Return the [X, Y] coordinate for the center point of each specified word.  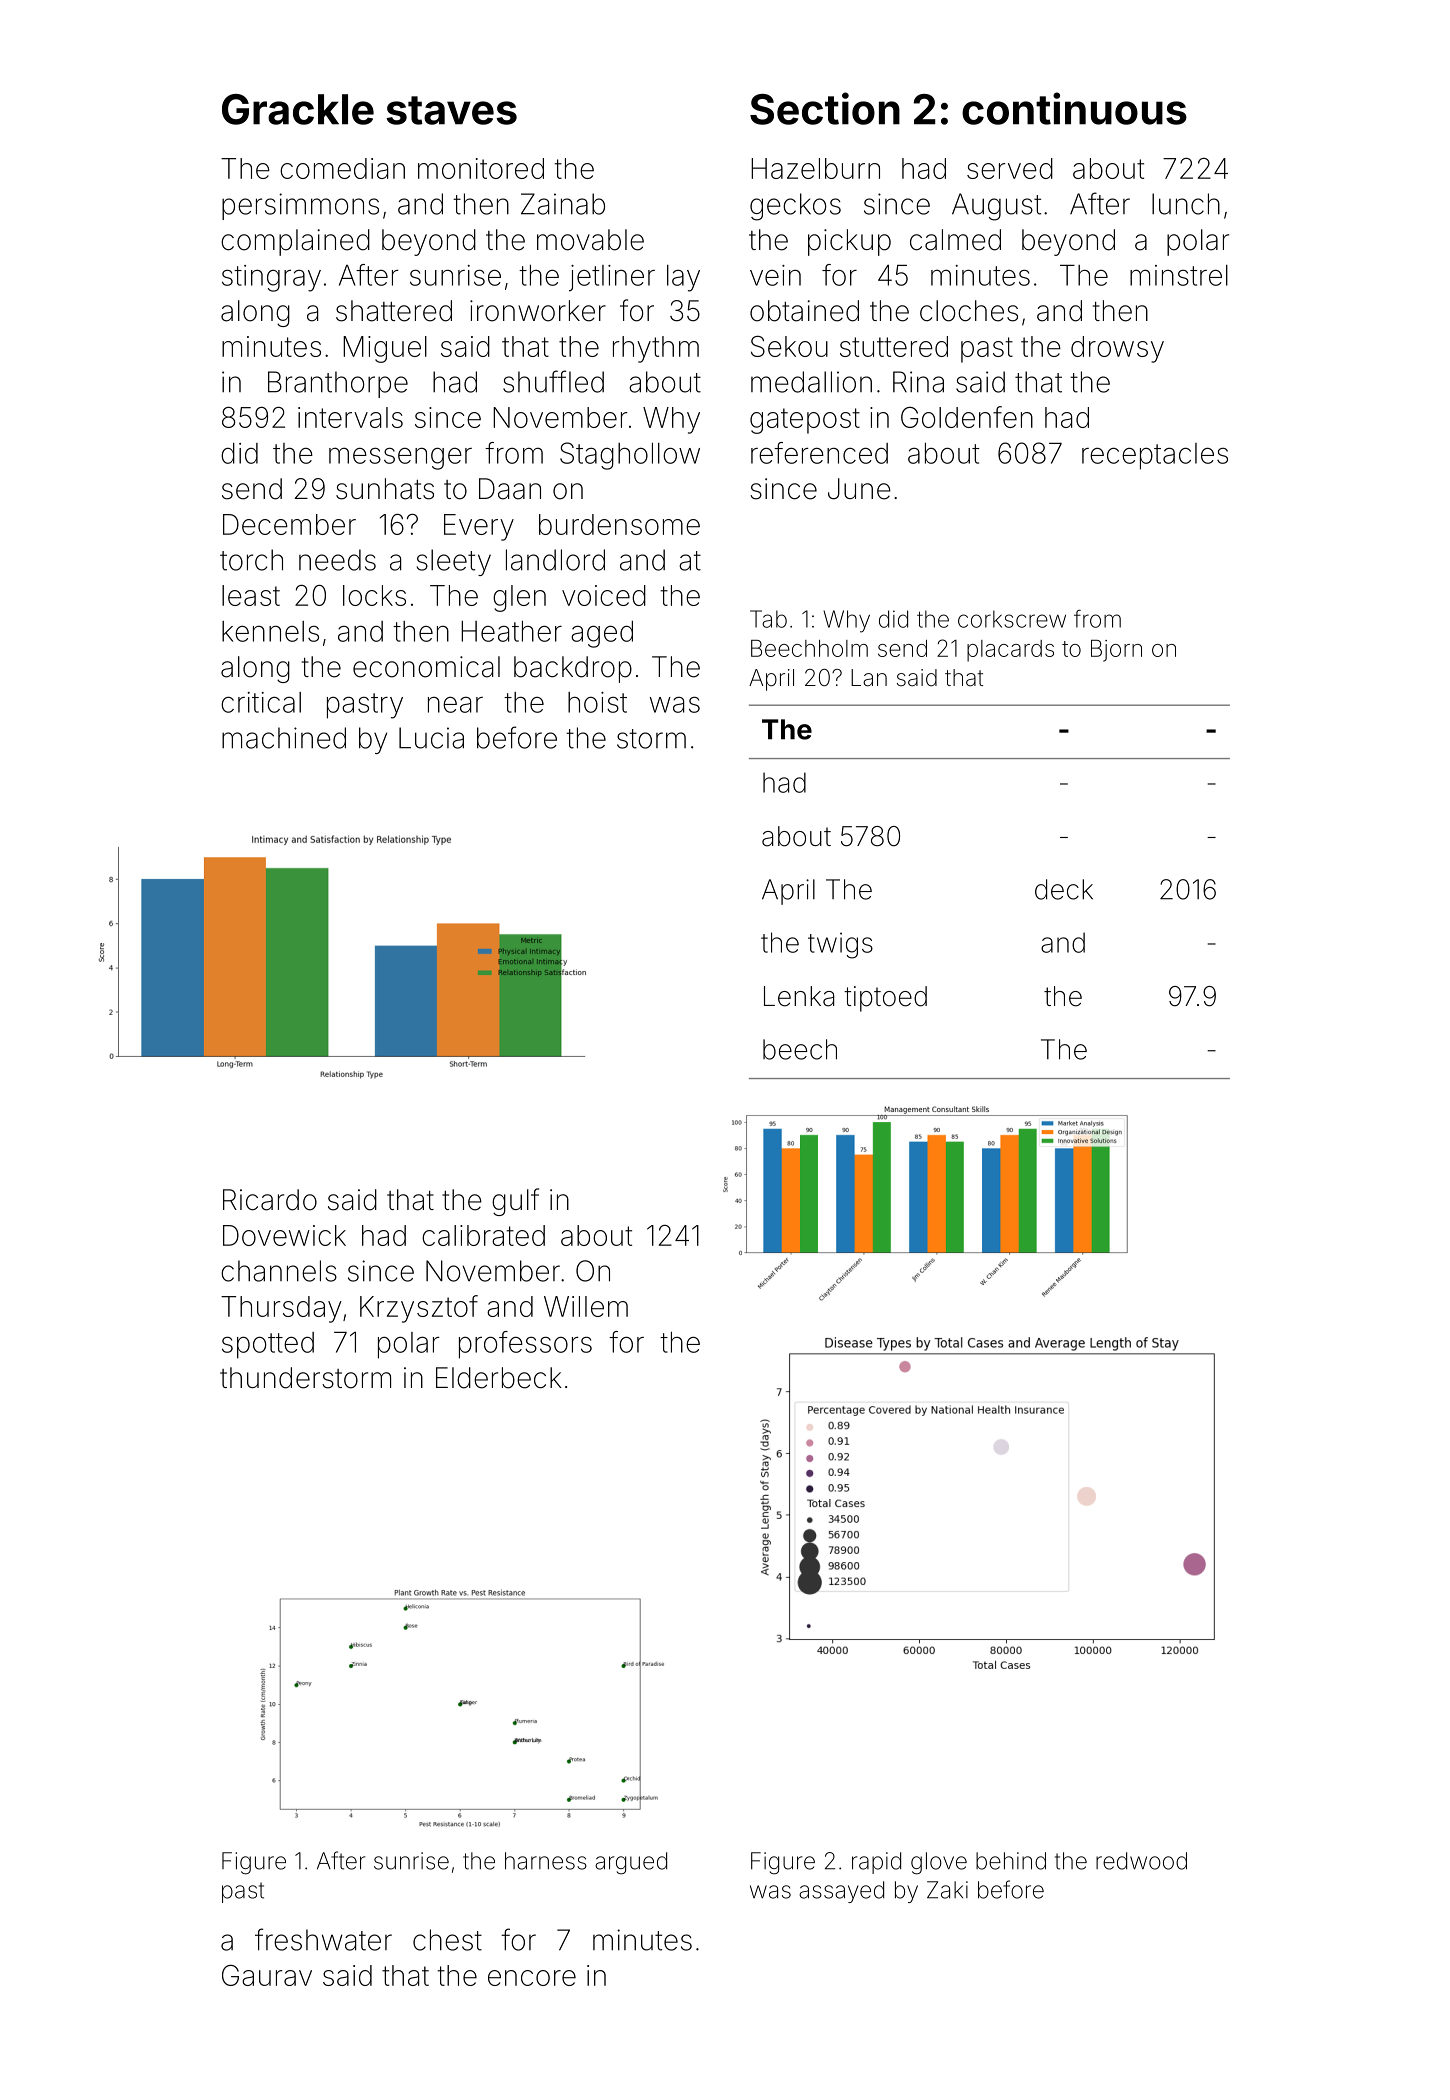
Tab [768, 619]
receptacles [1155, 456]
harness [546, 1861]
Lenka [799, 996]
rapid [876, 1863]
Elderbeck [499, 1378]
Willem [586, 1306]
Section [825, 108]
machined [284, 738]
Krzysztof [419, 1309]
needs [337, 560]
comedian [342, 168]
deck [1064, 889]
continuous [1074, 108]
